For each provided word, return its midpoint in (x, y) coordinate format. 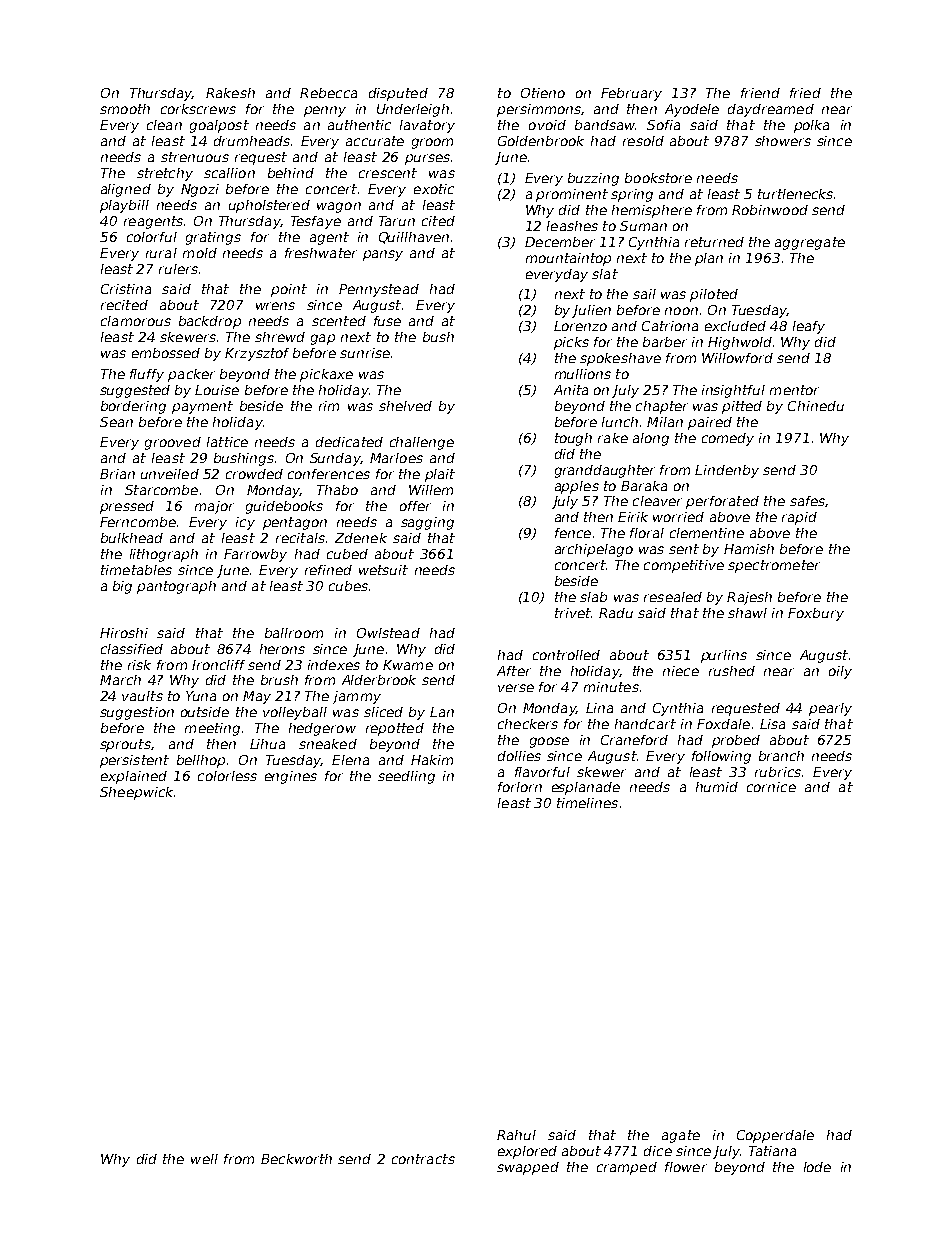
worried (678, 517)
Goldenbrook (541, 141)
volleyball (295, 713)
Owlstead (388, 633)
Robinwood (770, 210)
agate (681, 1136)
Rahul (516, 1135)
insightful (733, 391)
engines (291, 777)
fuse (387, 321)
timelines (587, 803)
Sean (116, 422)
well (204, 1159)
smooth (125, 109)
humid (717, 787)
